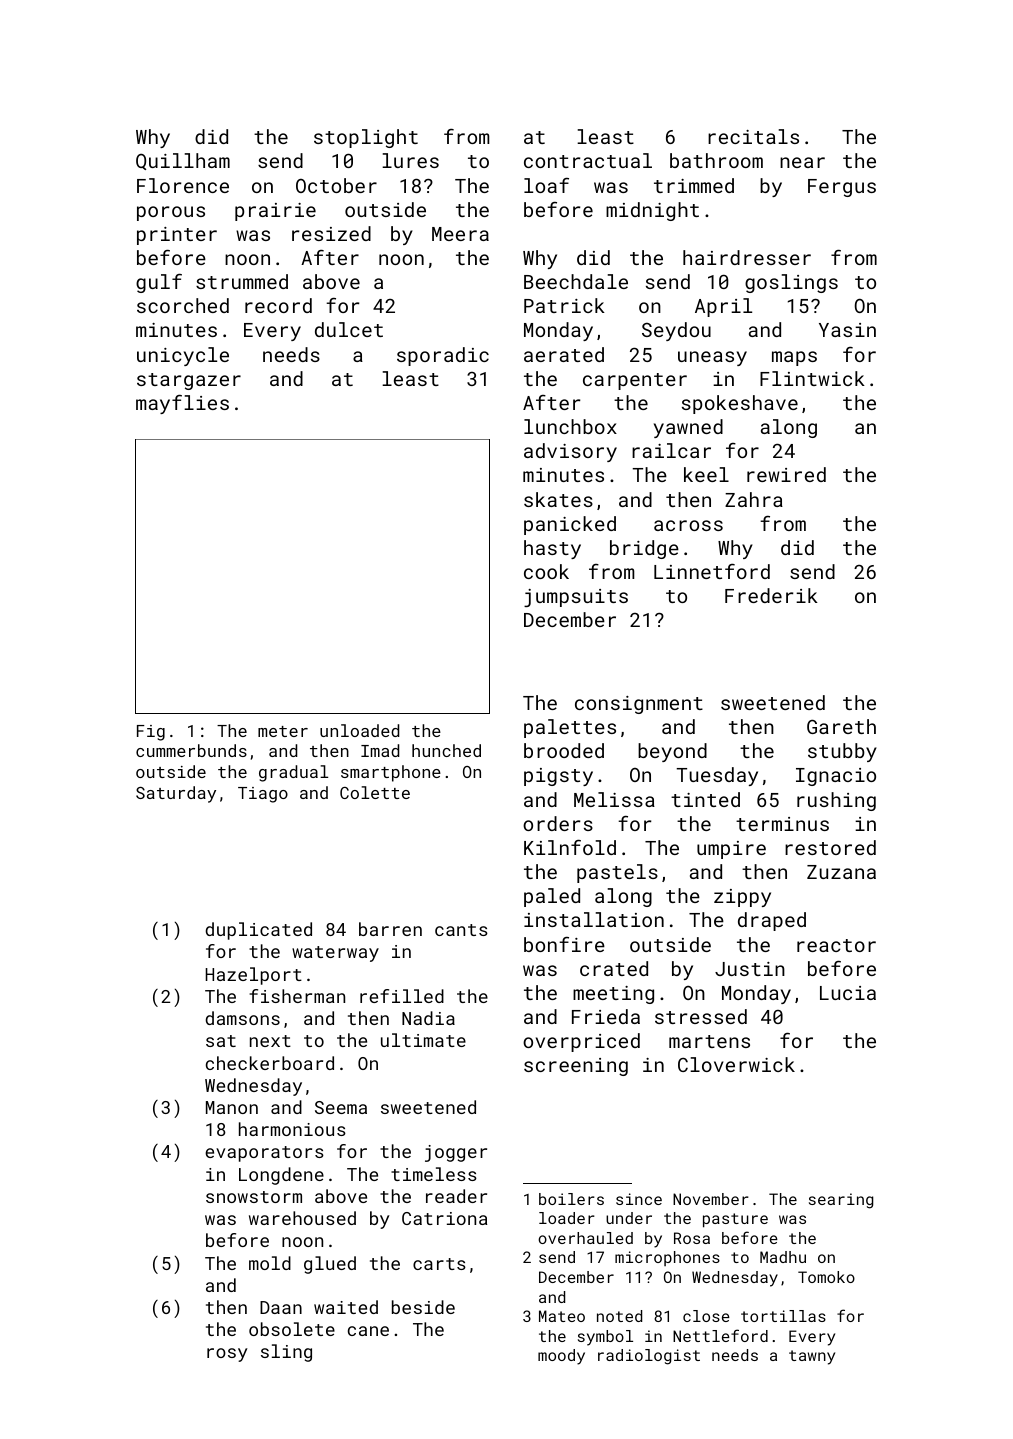 This page has height=1439, width=1013. What do you see at coordinates (151, 733) in the page?
I see `Fig` at bounding box center [151, 733].
